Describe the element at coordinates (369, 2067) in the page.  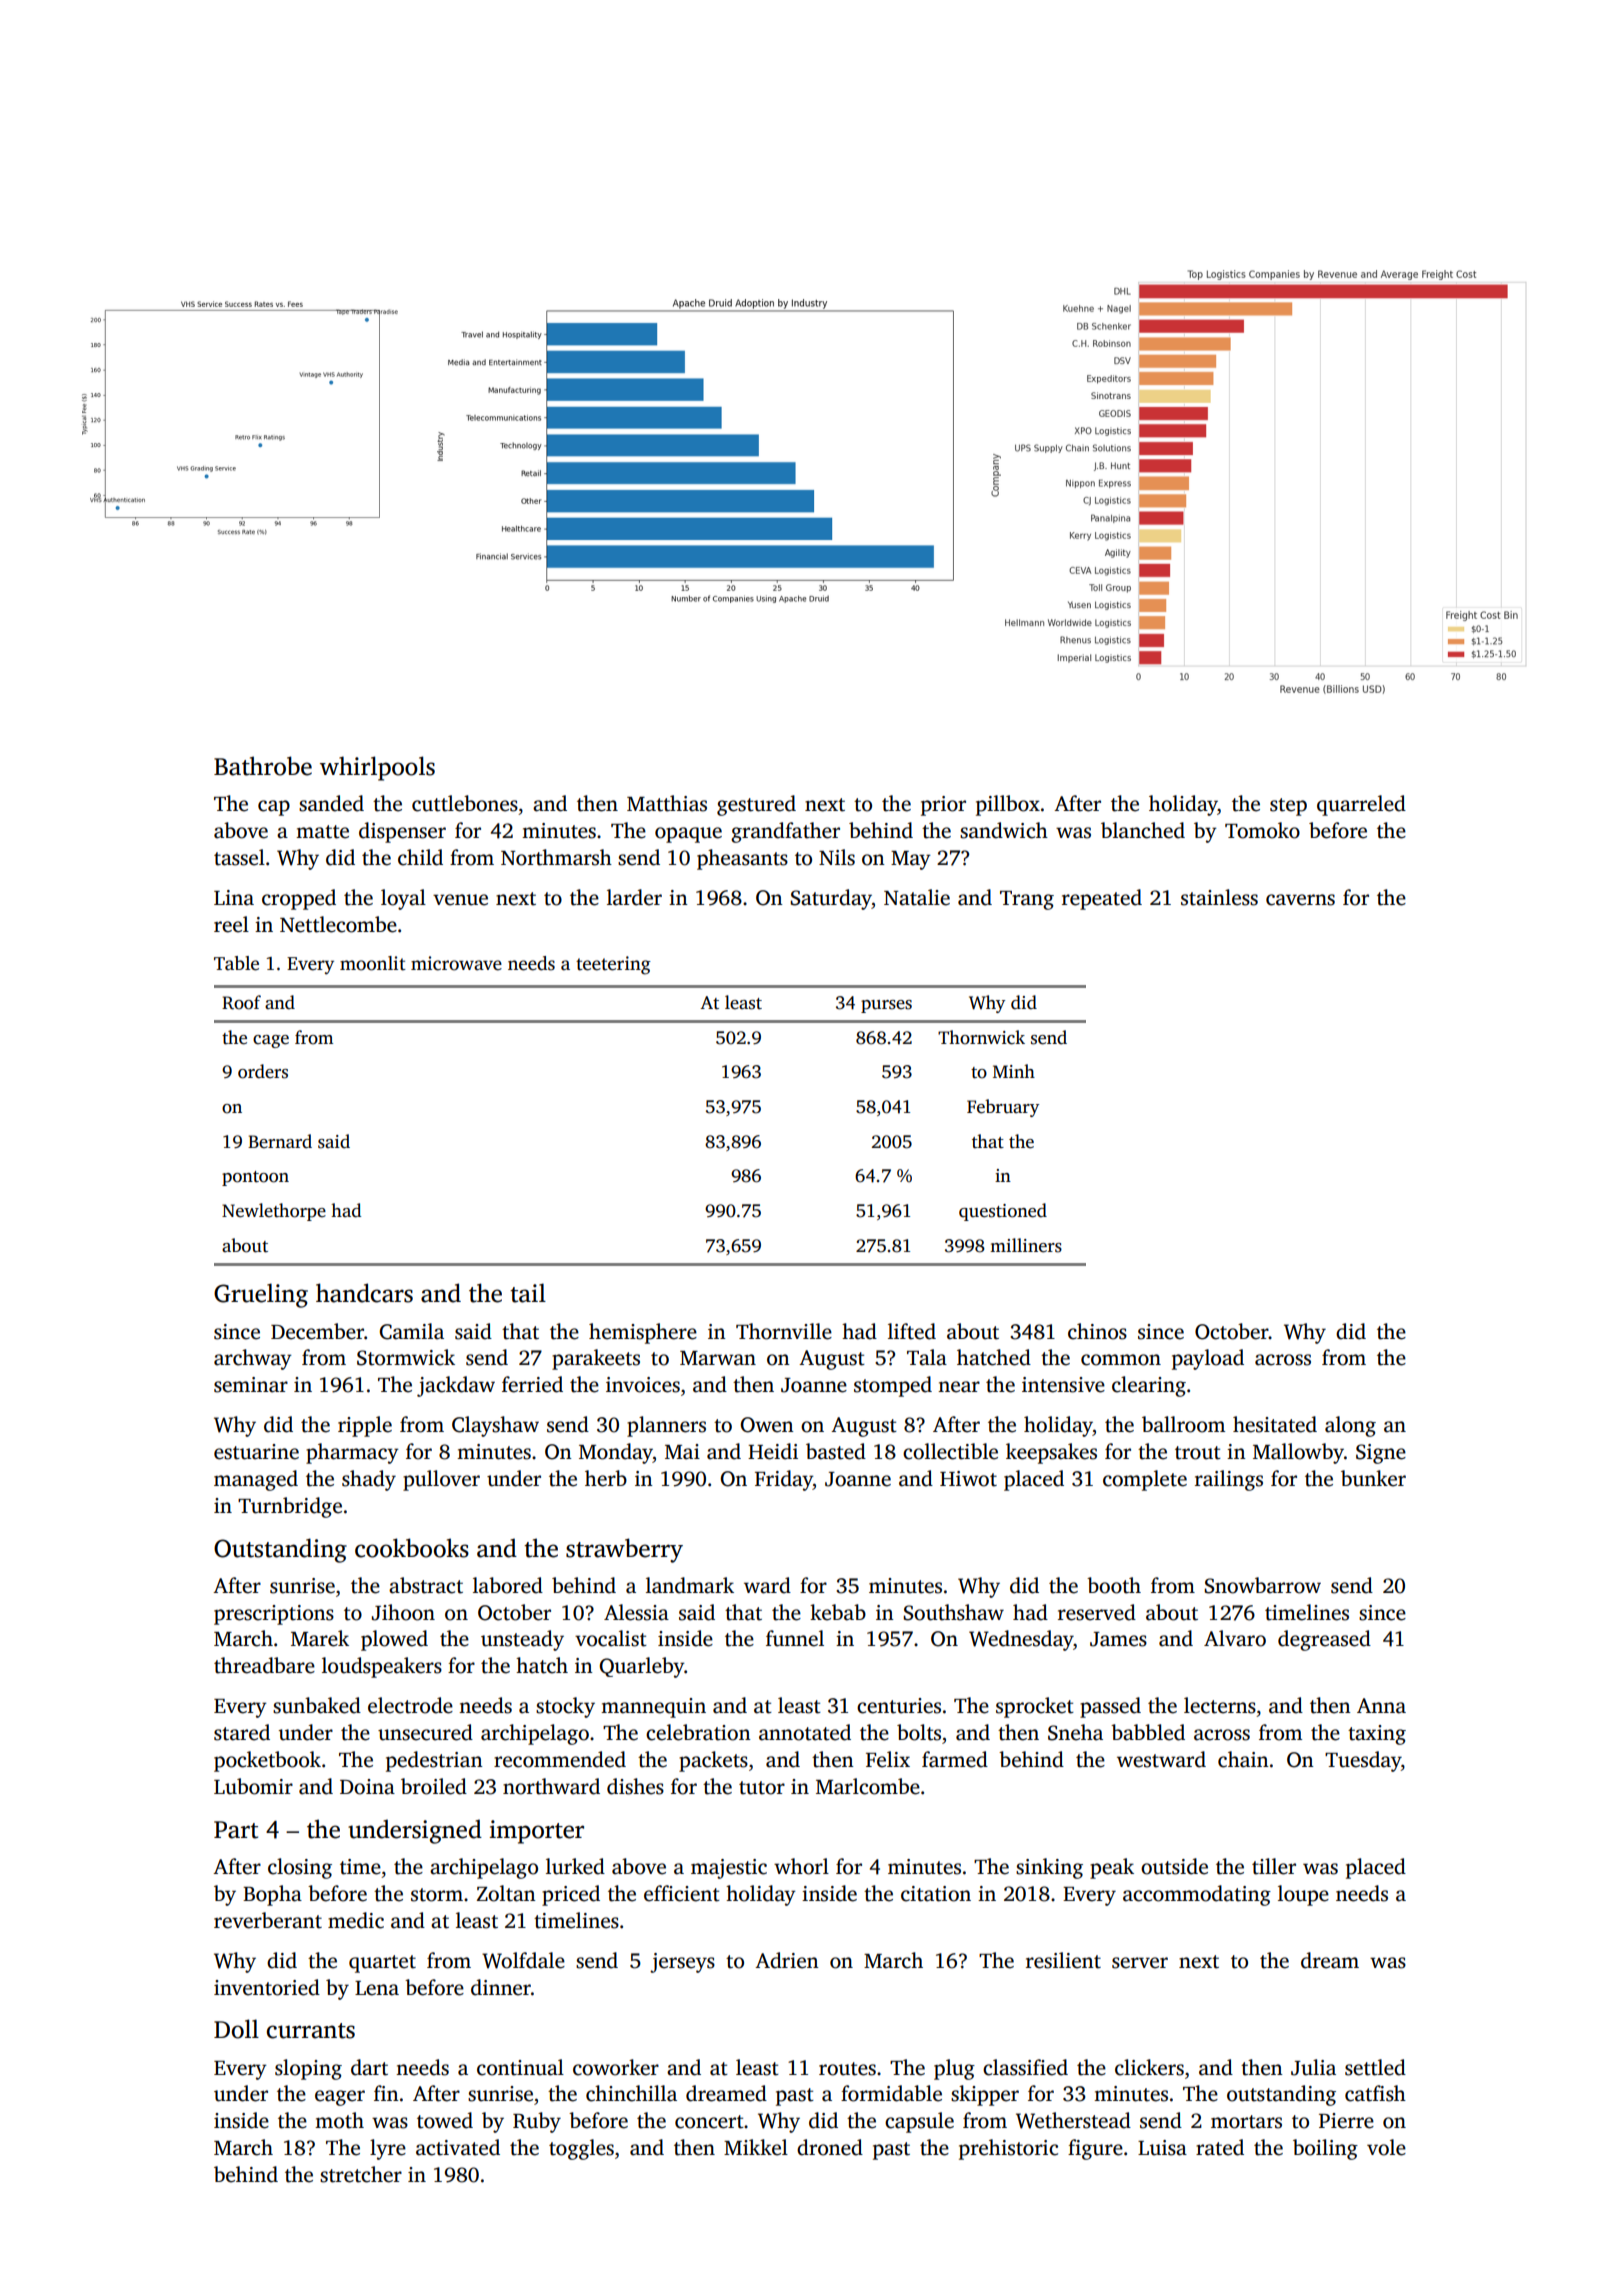
I see `dart` at that location.
